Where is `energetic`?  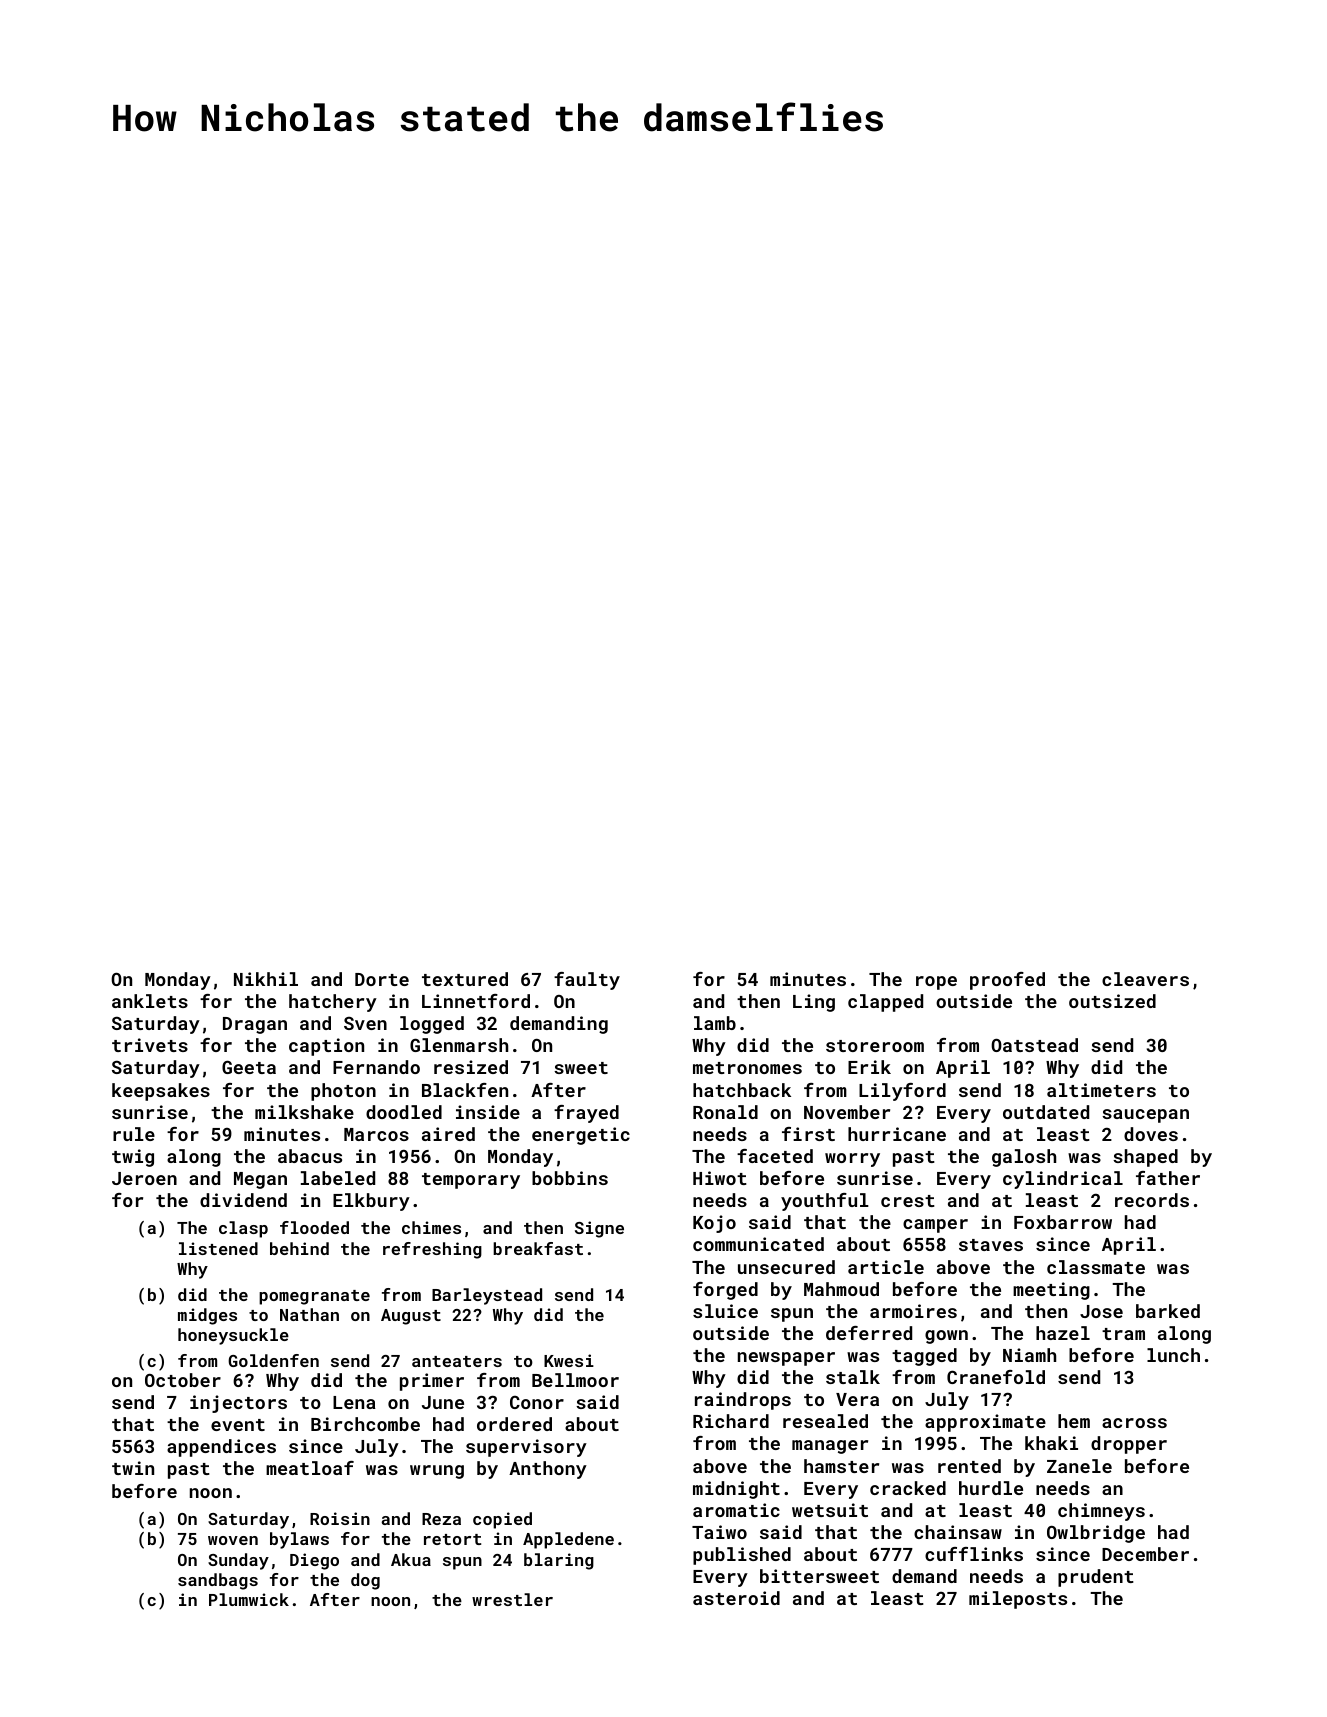
energetic is located at coordinates (581, 1136).
